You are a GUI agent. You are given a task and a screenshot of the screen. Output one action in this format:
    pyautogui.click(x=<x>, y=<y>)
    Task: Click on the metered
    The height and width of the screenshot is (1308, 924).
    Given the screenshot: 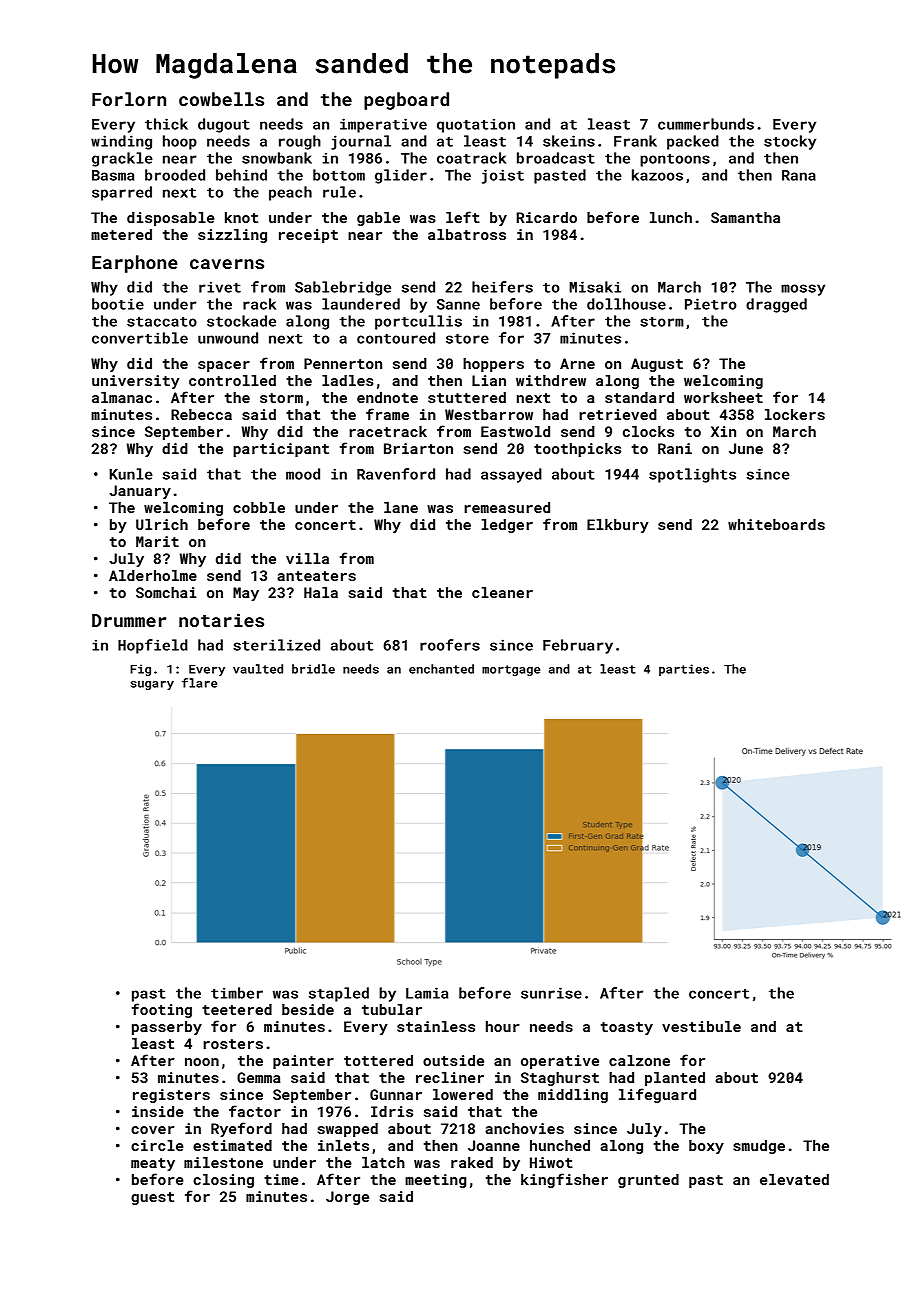 What is the action you would take?
    pyautogui.click(x=121, y=234)
